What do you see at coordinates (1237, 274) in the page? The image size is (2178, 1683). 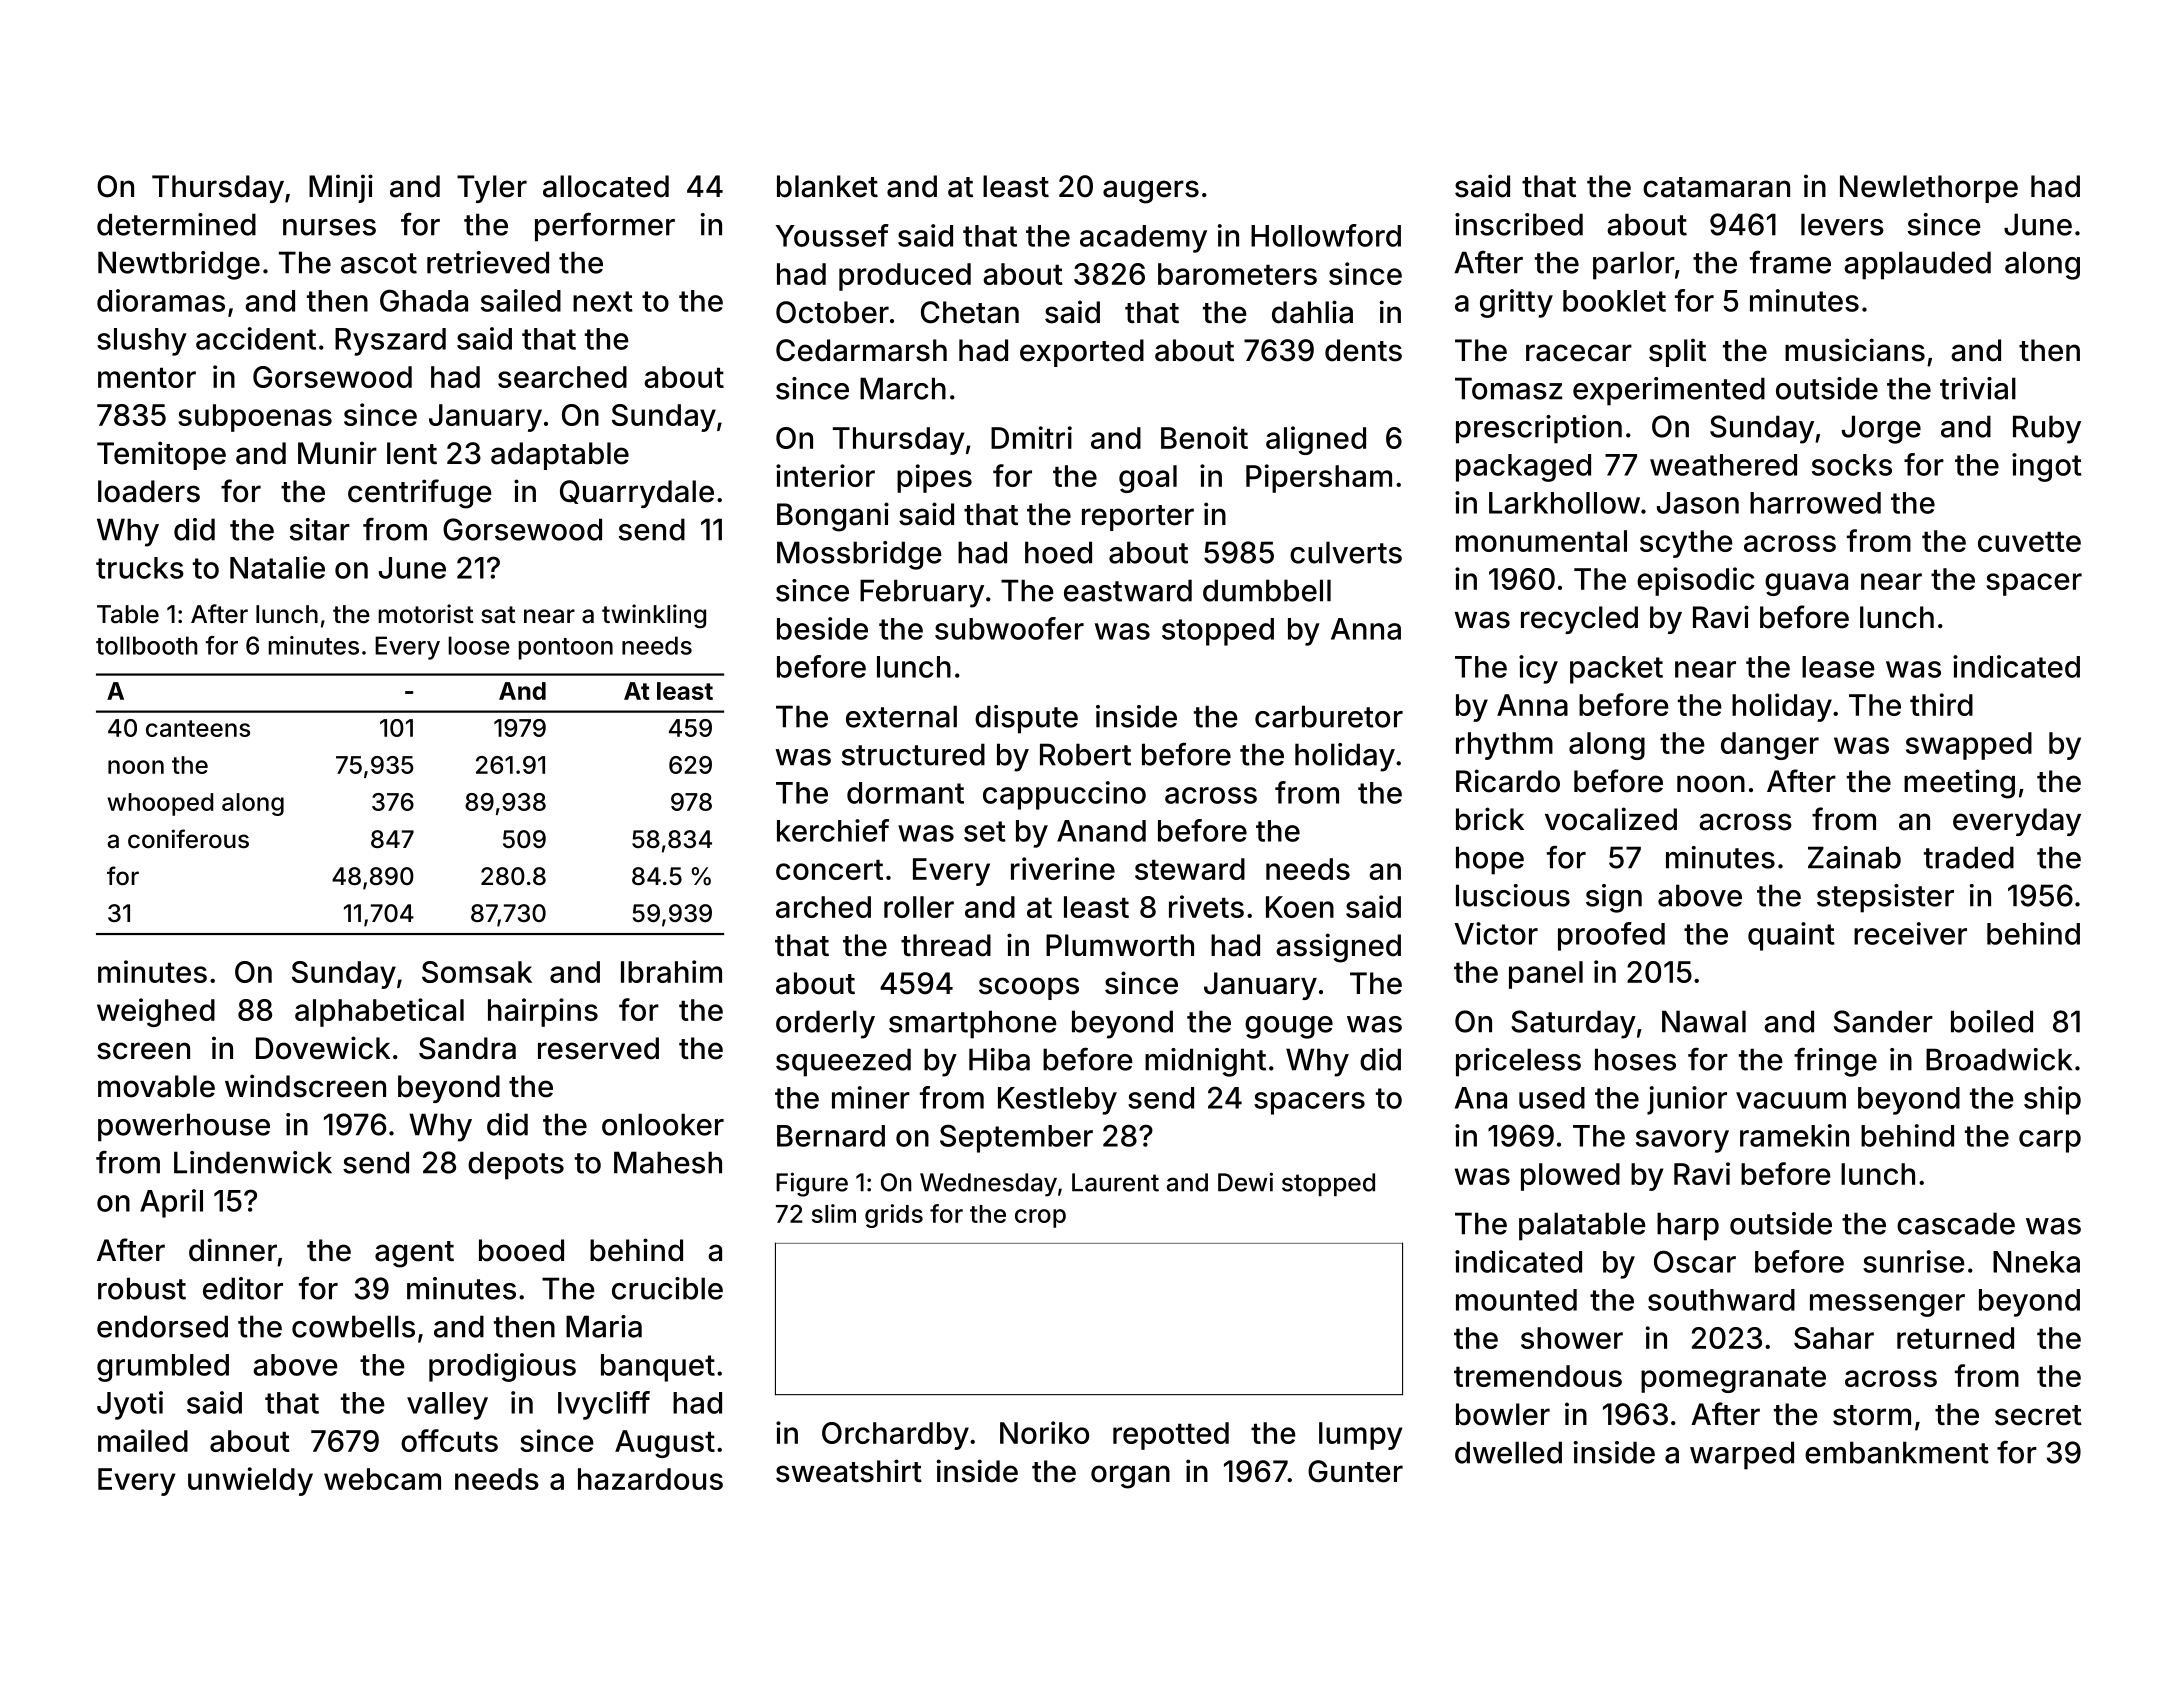 I see `barometers` at bounding box center [1237, 274].
